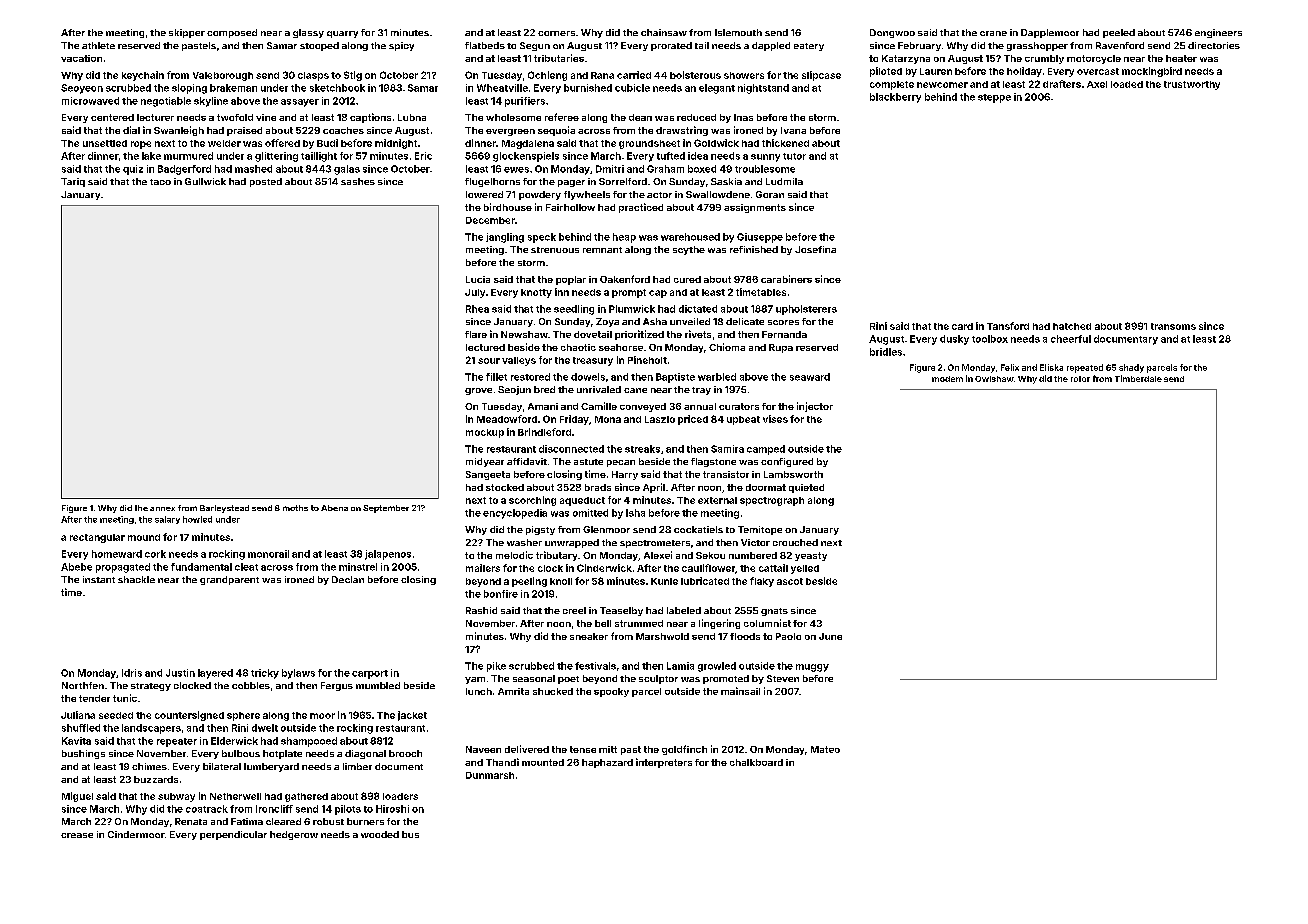  Describe the element at coordinates (1192, 85) in the screenshot. I see `trustworthy` at that location.
